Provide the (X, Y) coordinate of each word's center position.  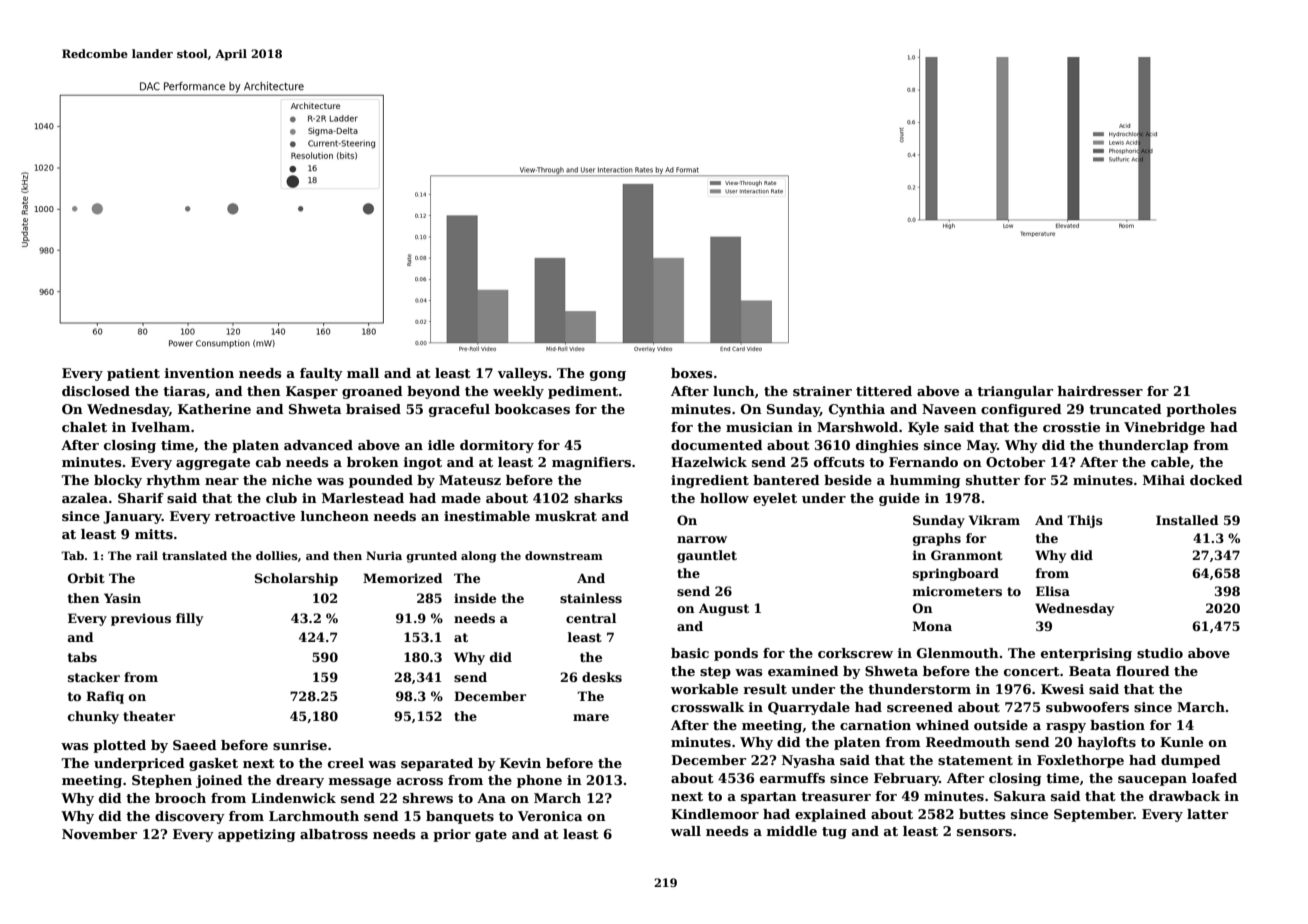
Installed (1187, 520)
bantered (786, 480)
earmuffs (792, 778)
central (591, 618)
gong (608, 376)
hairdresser (1100, 391)
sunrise (300, 745)
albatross (334, 834)
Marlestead (363, 498)
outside (1001, 725)
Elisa (1053, 591)
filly (189, 619)
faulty (321, 374)
